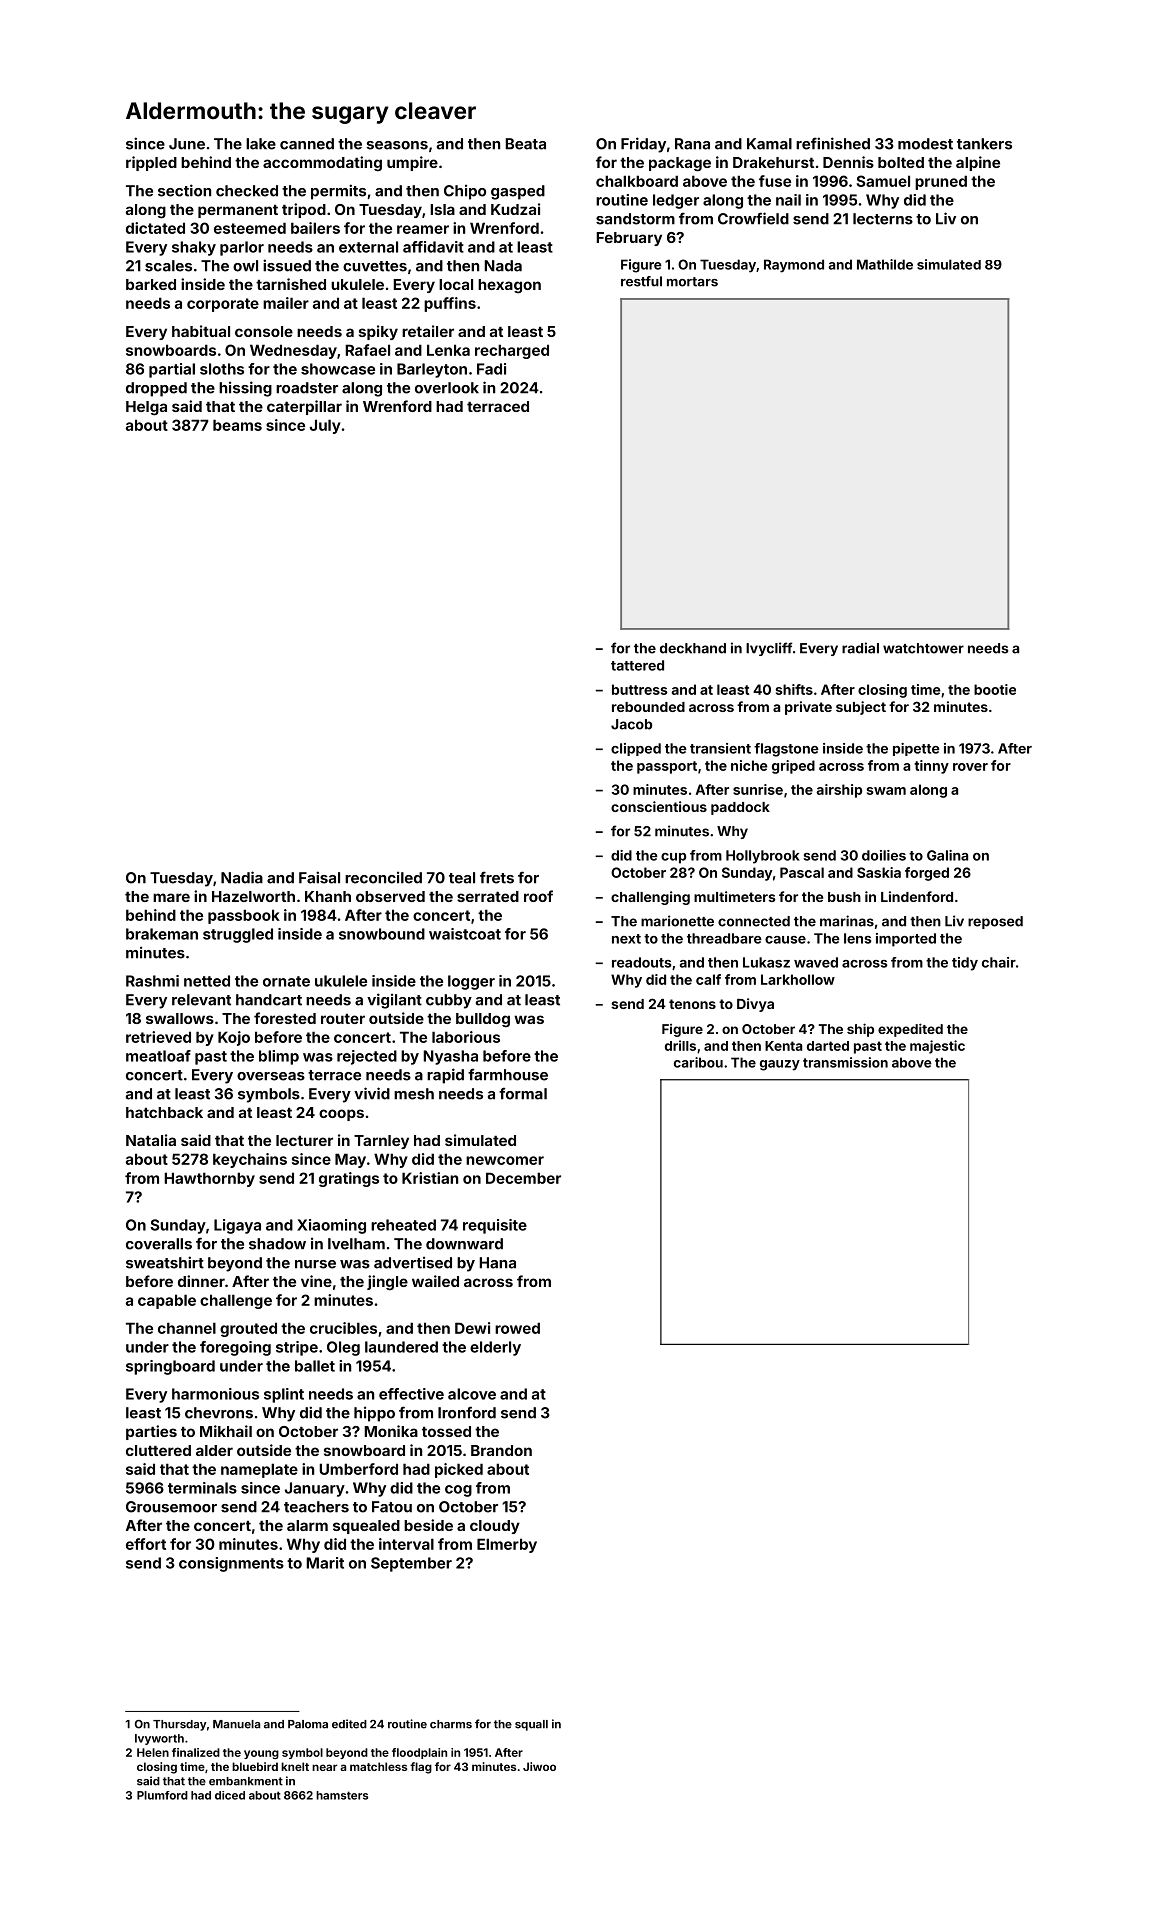  Describe the element at coordinates (472, 1394) in the screenshot. I see `alcove` at that location.
